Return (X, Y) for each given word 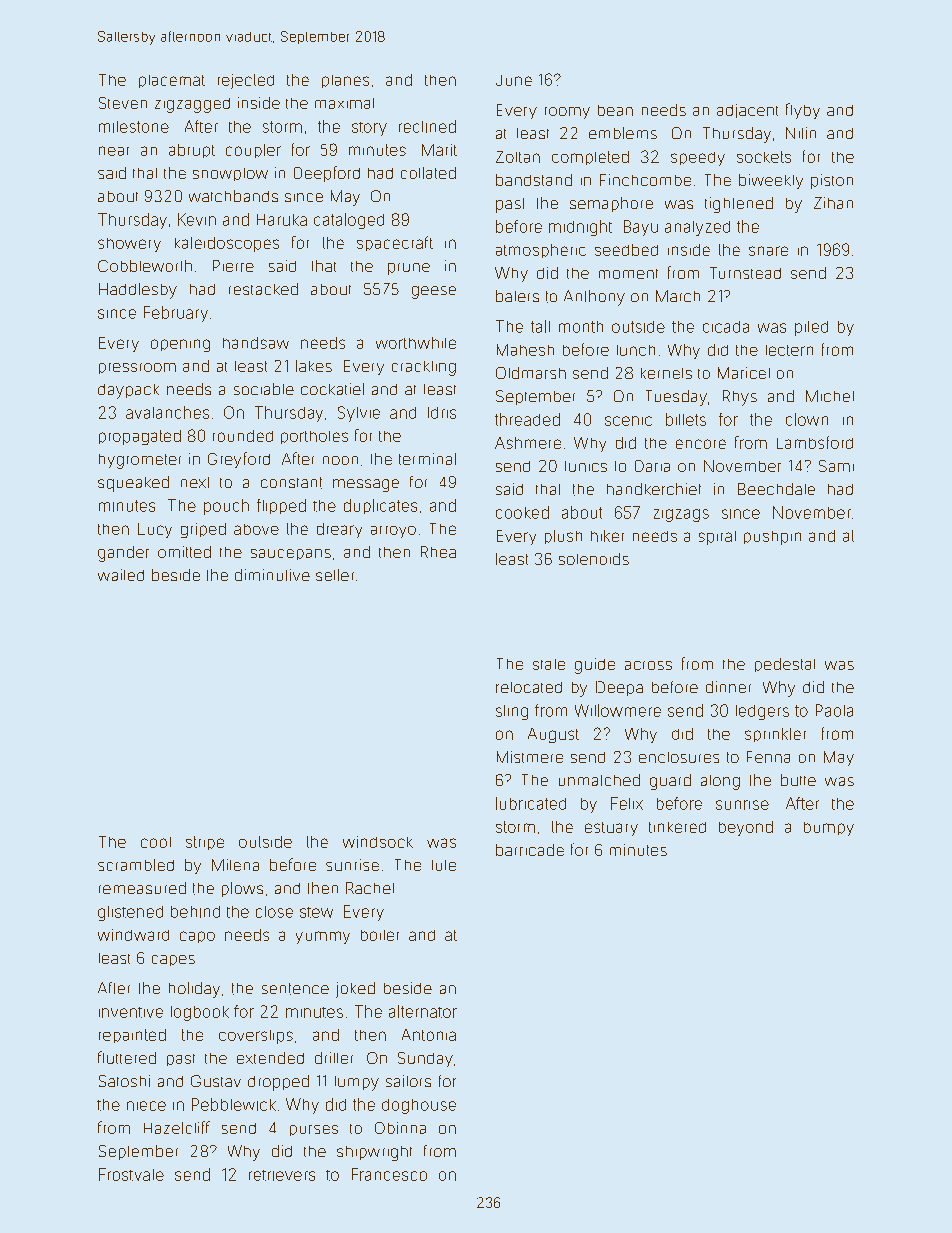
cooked (522, 512)
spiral (717, 538)
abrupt (192, 151)
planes (345, 81)
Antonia (429, 1035)
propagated (140, 437)
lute (444, 865)
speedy (698, 159)
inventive (131, 1012)
